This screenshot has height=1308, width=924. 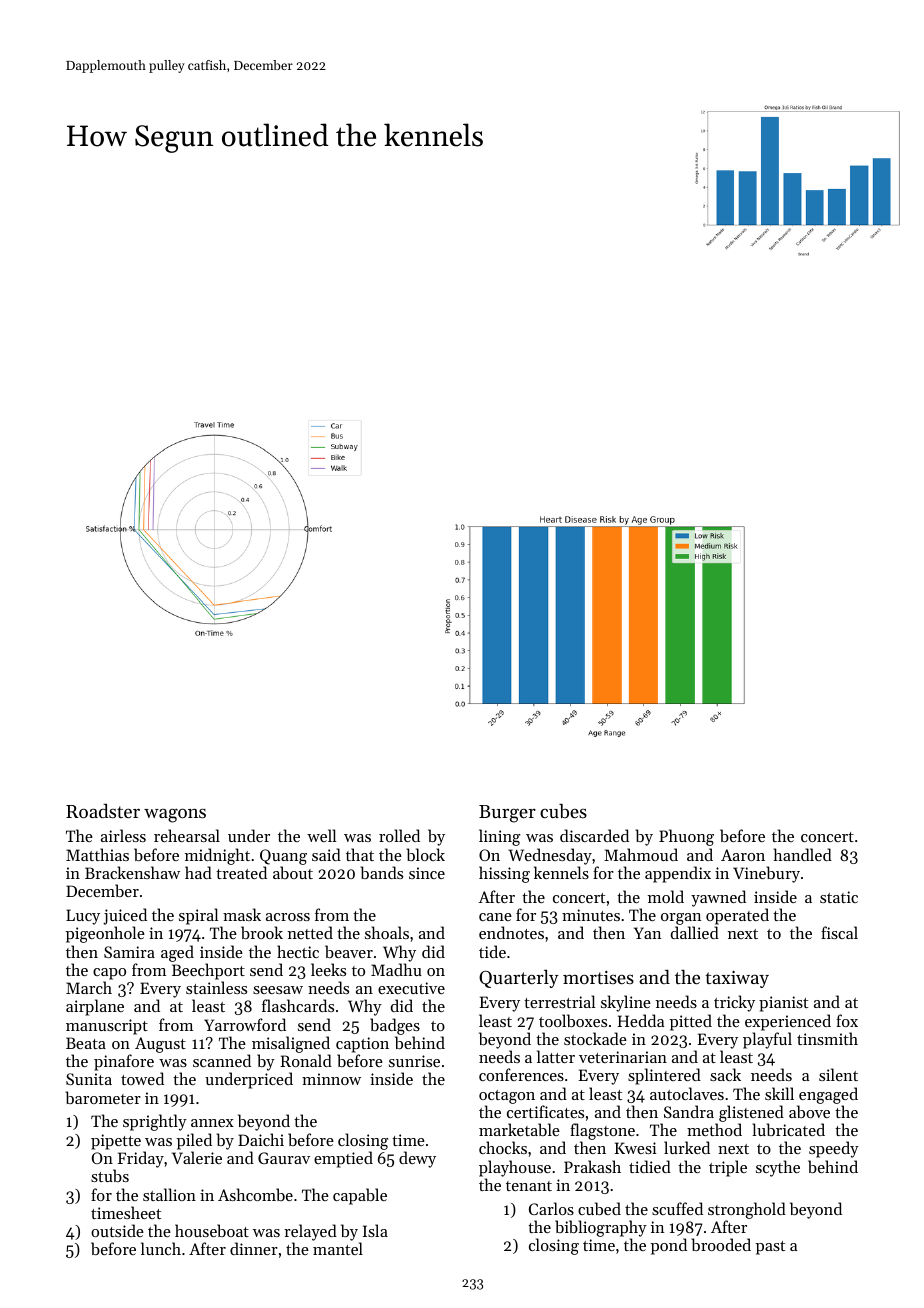 I want to click on block, so click(x=425, y=854).
